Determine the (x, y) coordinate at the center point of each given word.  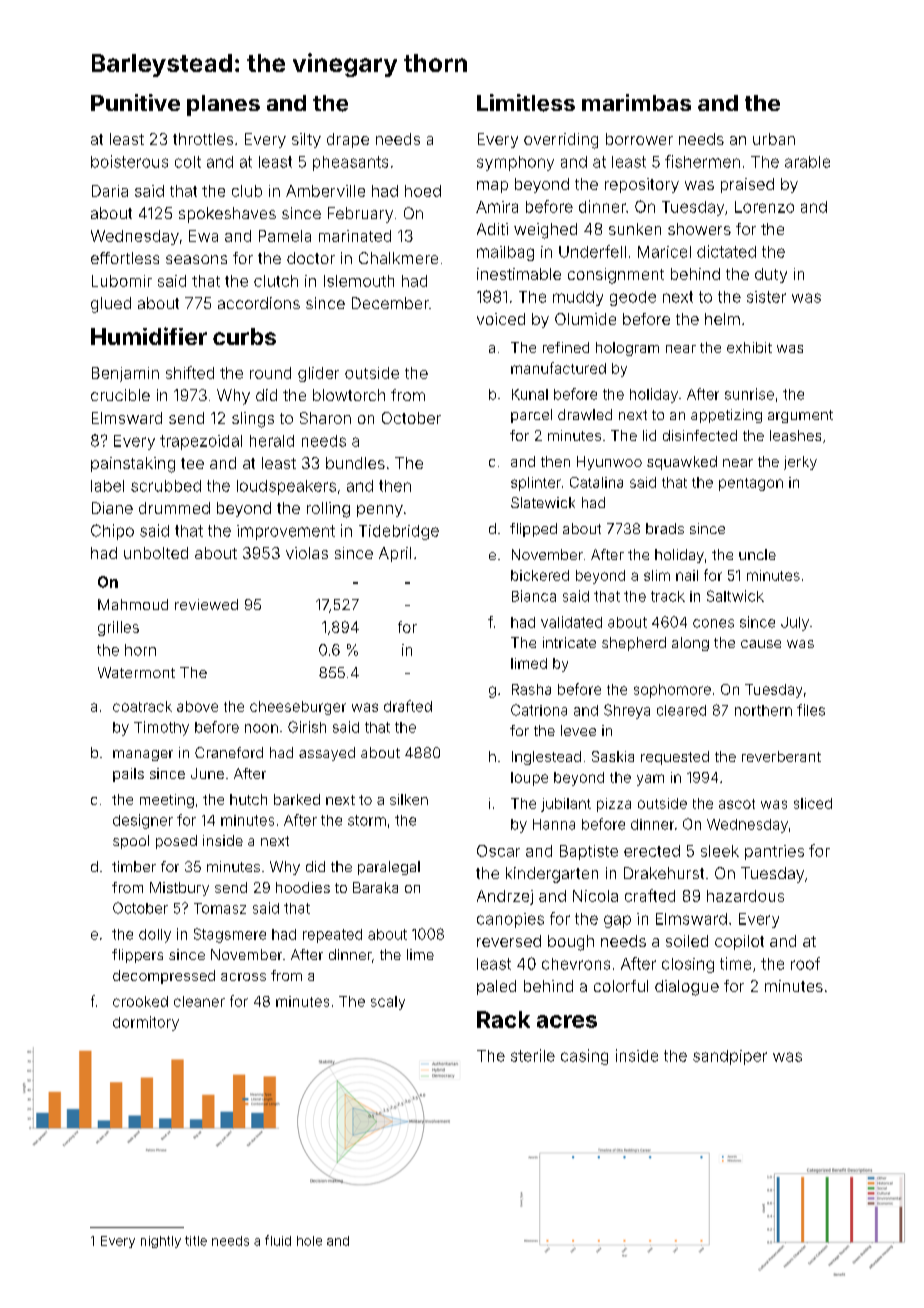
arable (807, 162)
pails (128, 775)
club (247, 191)
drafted (408, 706)
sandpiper (730, 1057)
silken (409, 799)
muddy (578, 298)
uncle (757, 554)
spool (131, 842)
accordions (259, 303)
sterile (533, 1055)
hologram (627, 349)
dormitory (146, 1023)
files (811, 710)
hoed (423, 191)
